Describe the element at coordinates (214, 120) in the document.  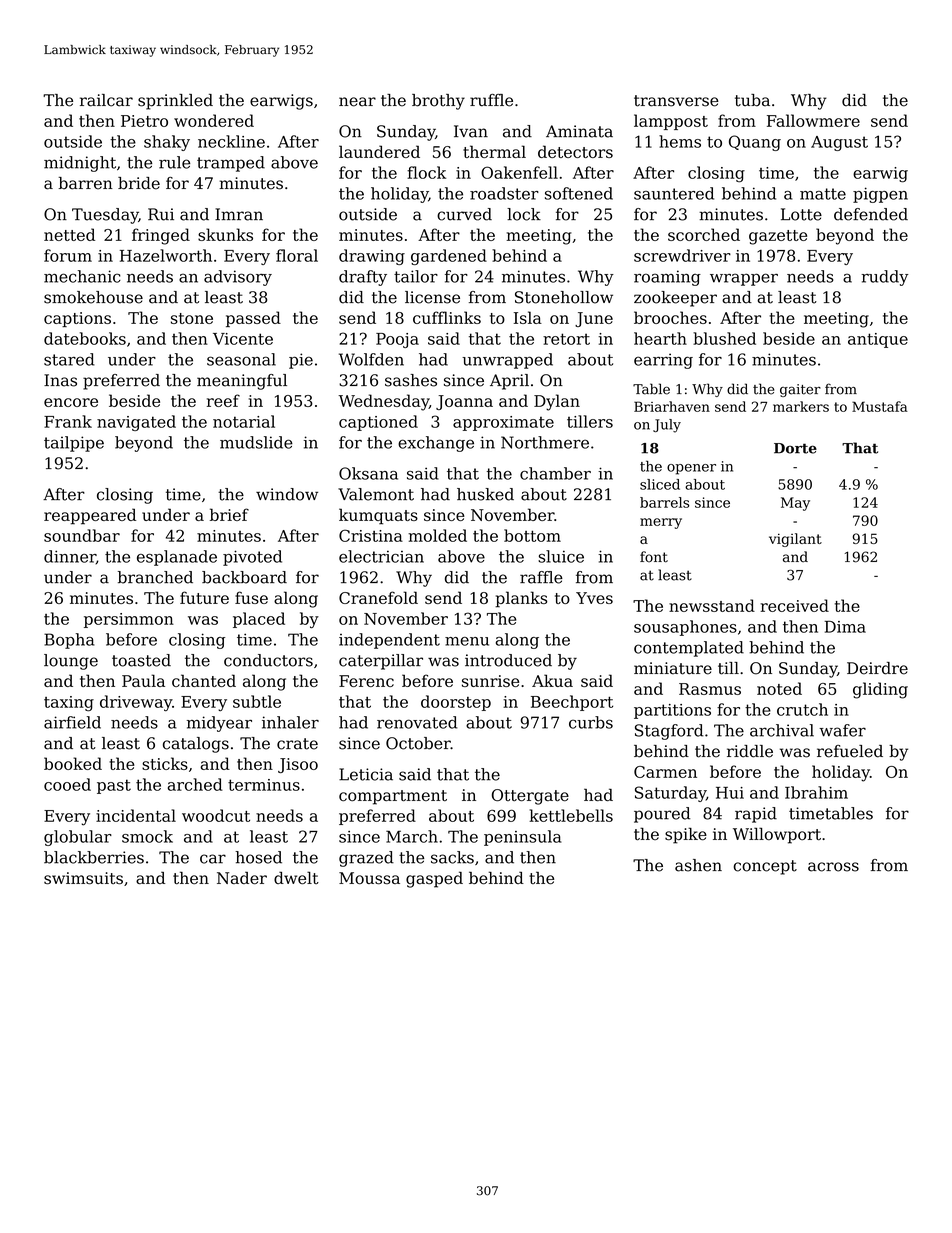
I see `wondered` at that location.
